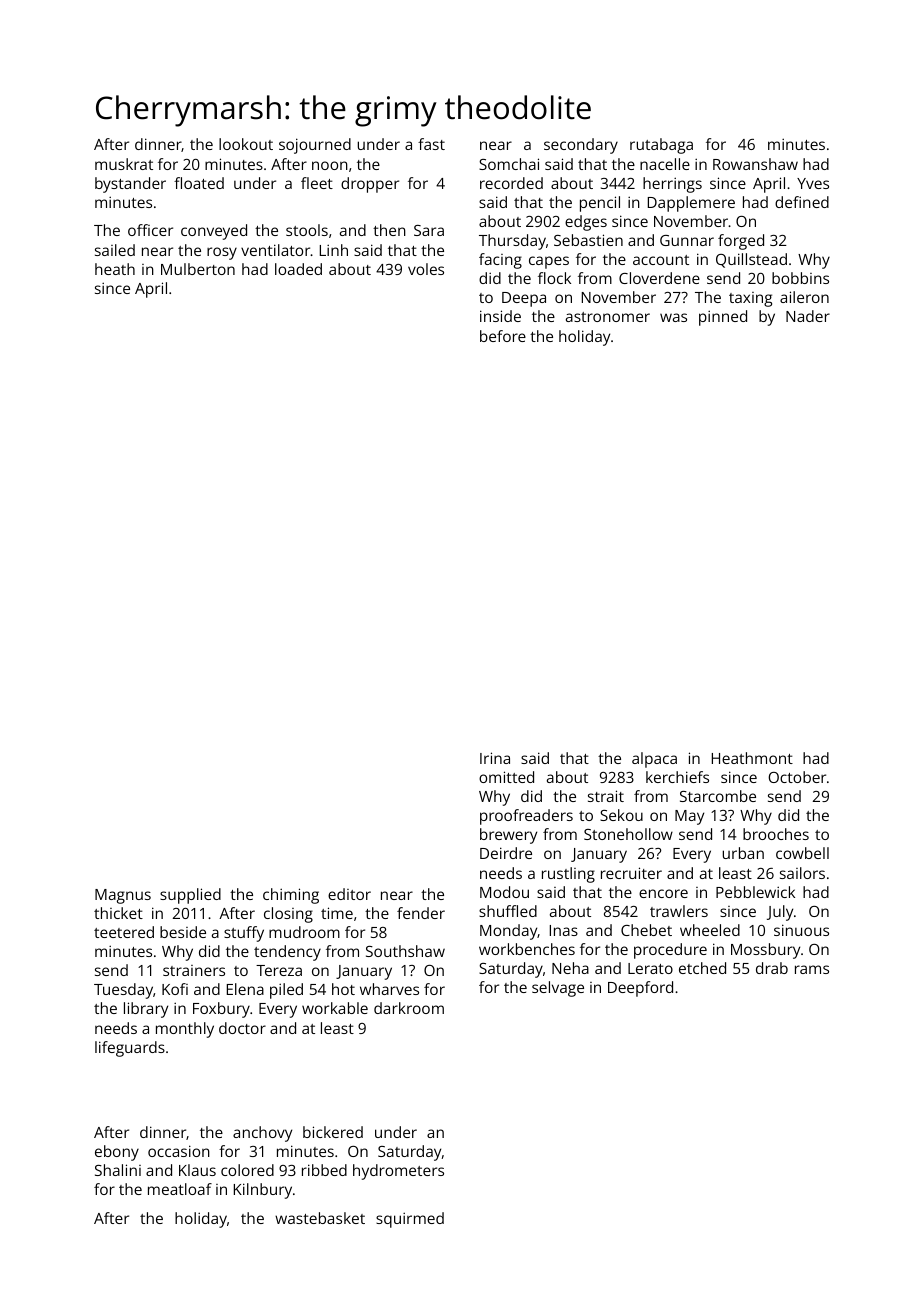 The height and width of the screenshot is (1308, 924). I want to click on muskrat, so click(124, 164).
